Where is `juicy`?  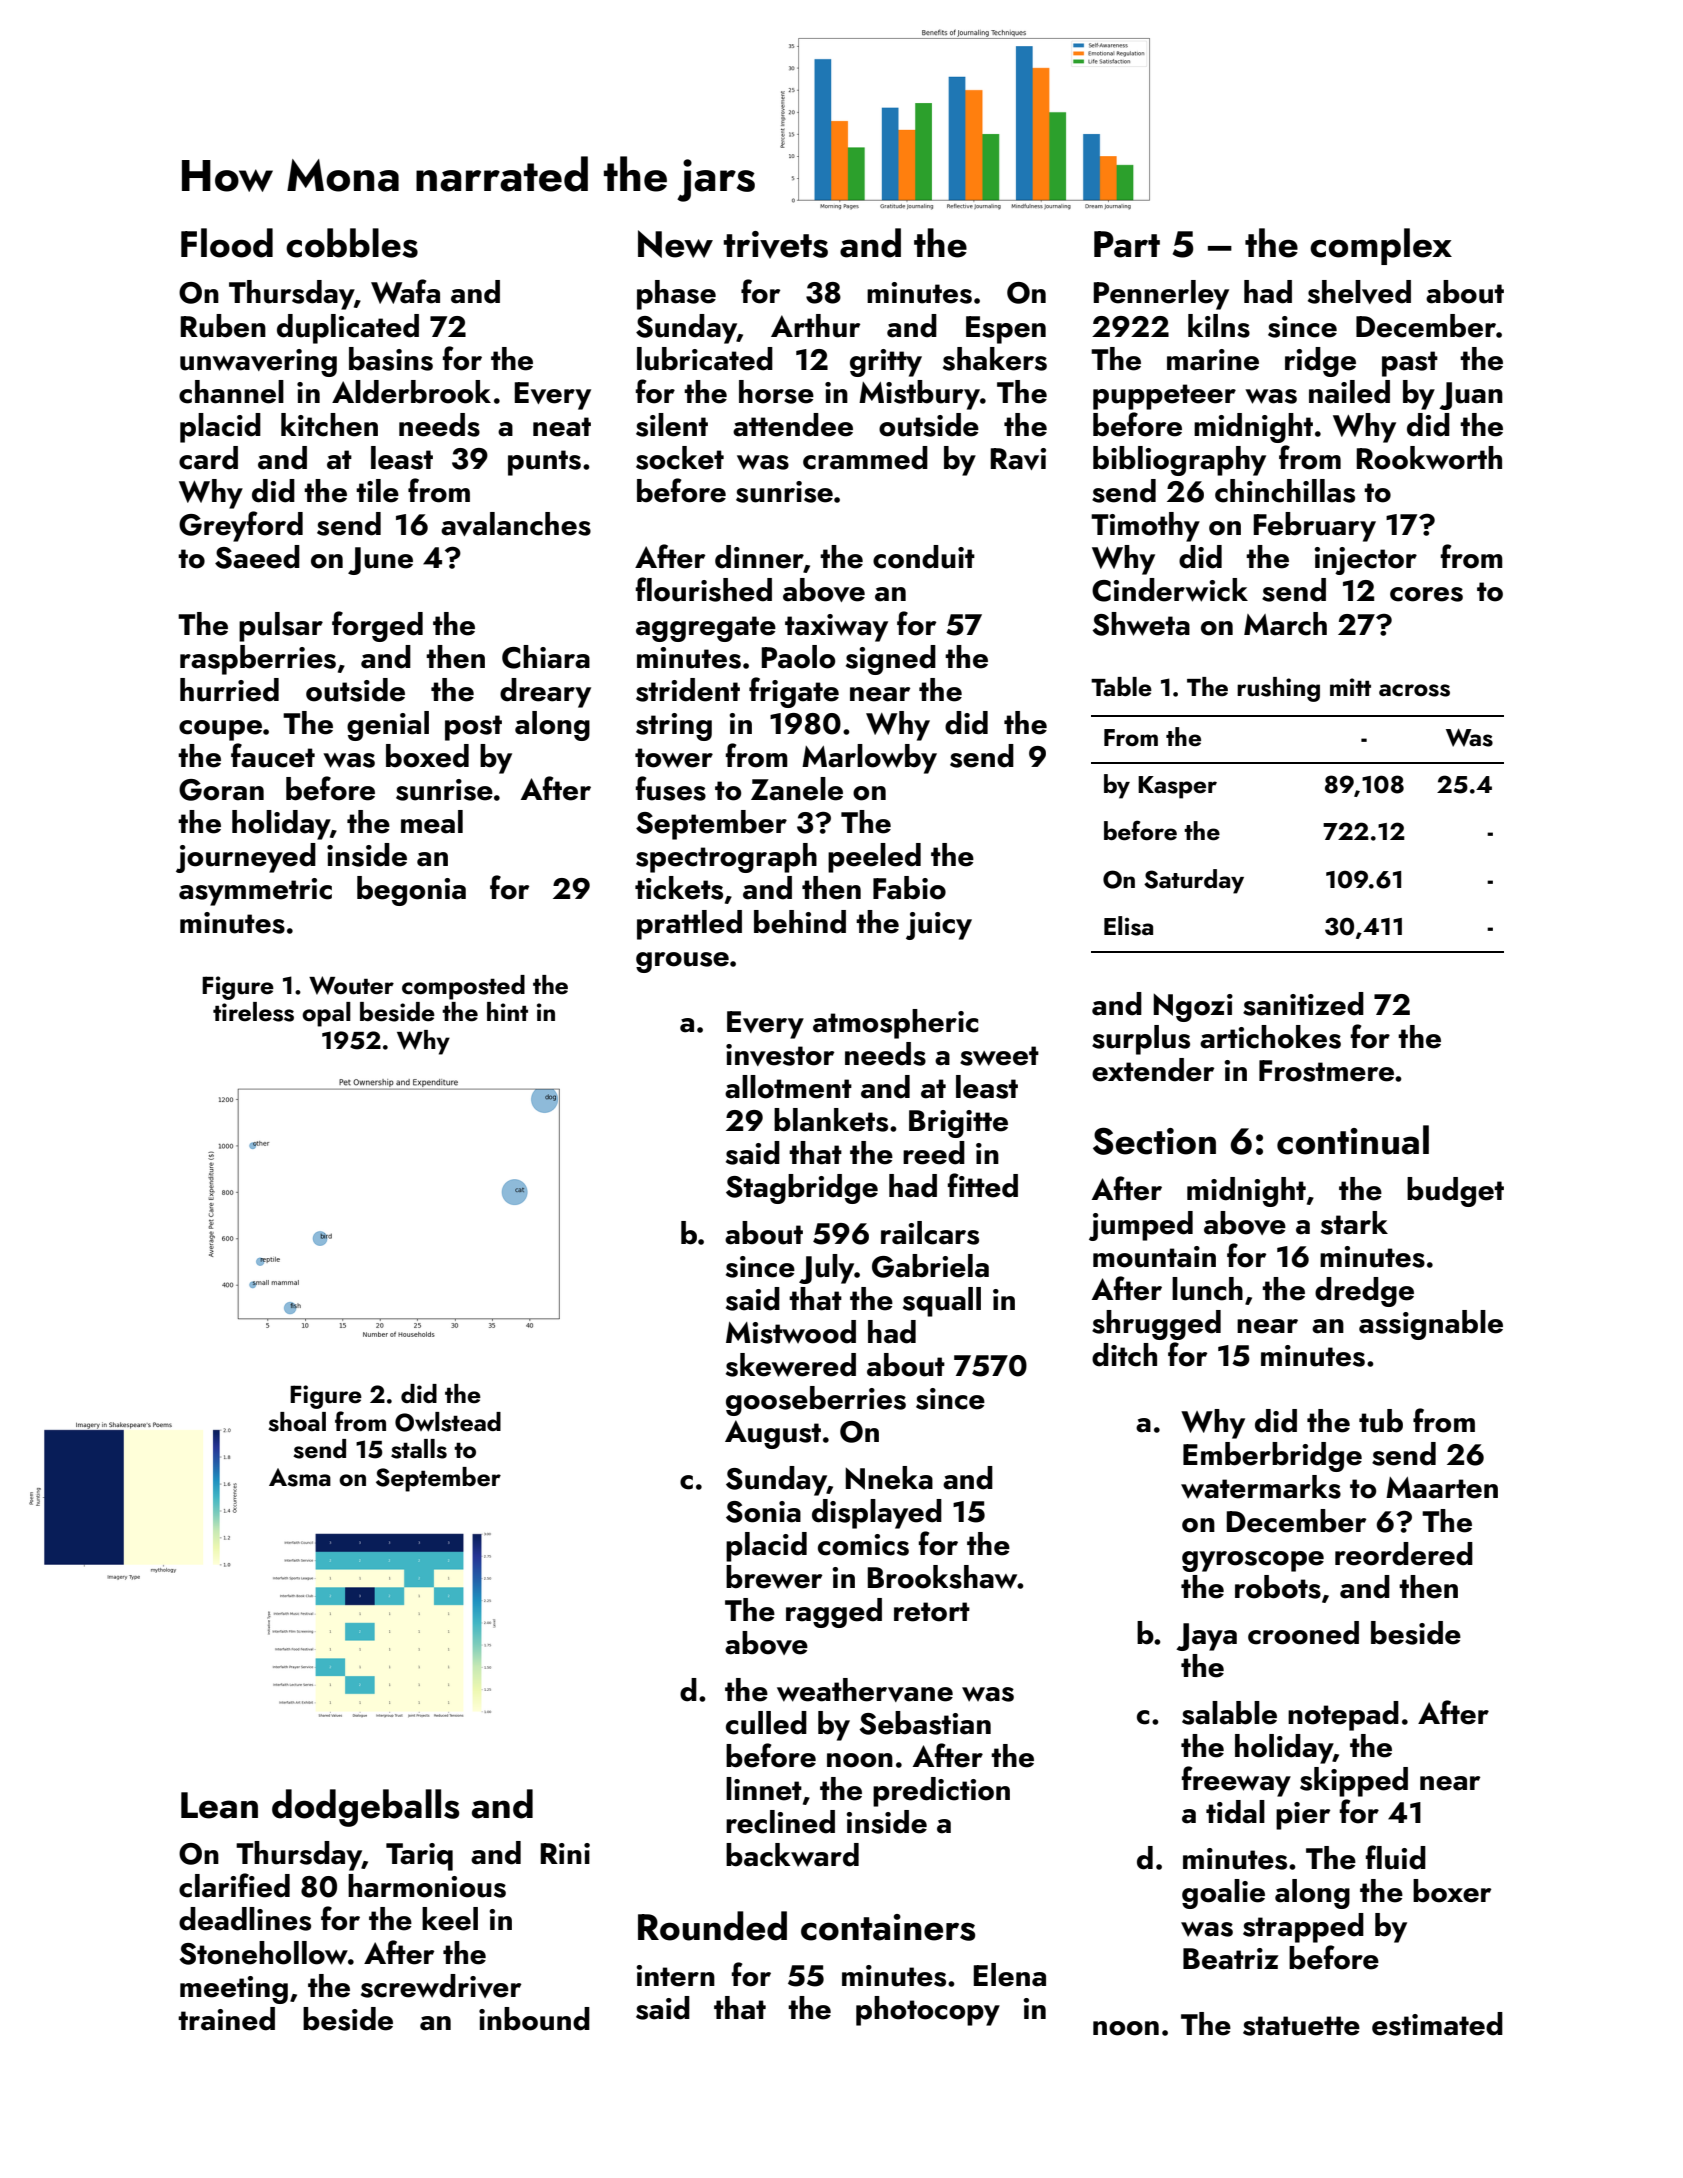 juicy is located at coordinates (939, 926).
